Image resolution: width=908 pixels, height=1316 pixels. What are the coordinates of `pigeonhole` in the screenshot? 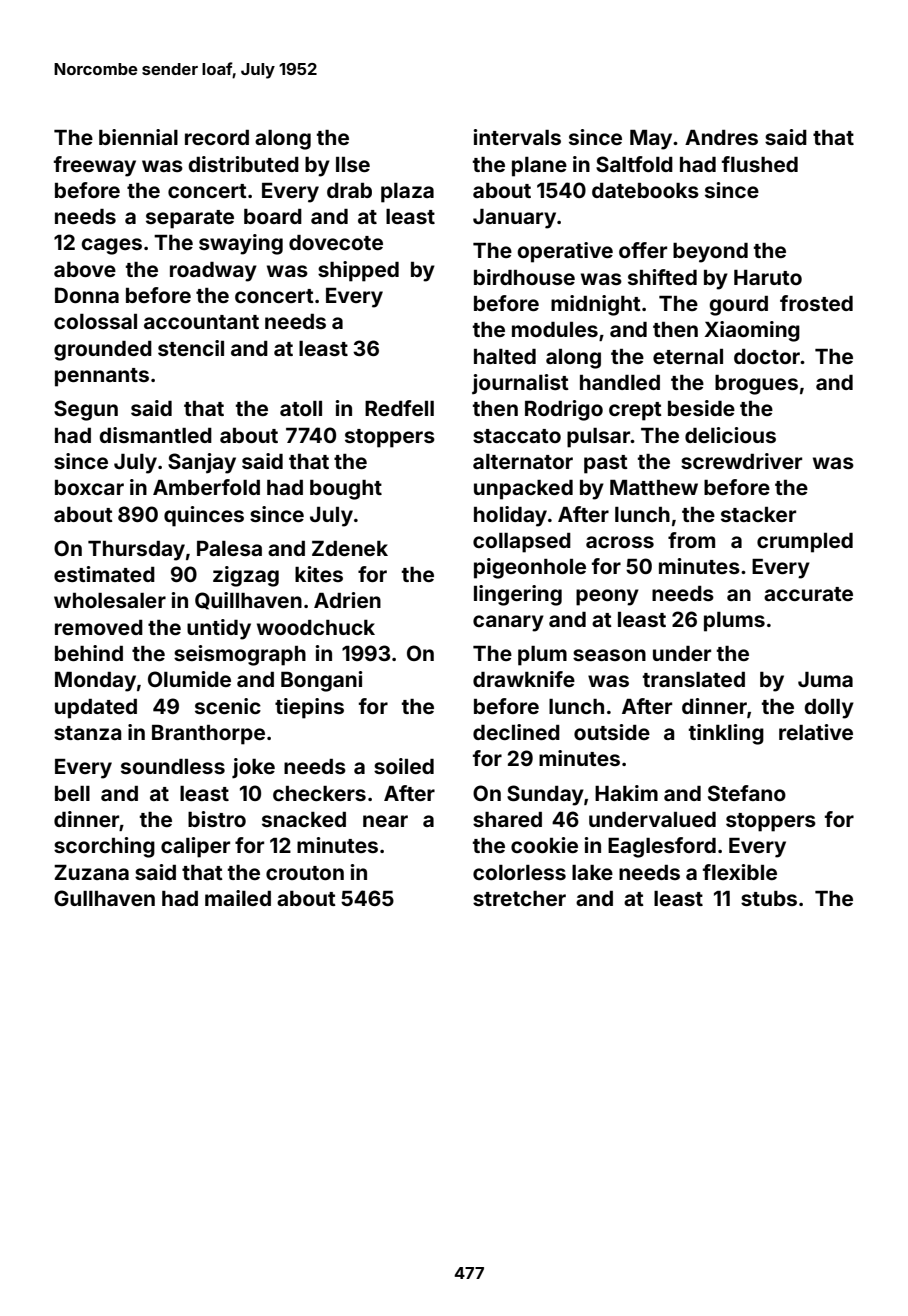 It's located at (530, 568).
